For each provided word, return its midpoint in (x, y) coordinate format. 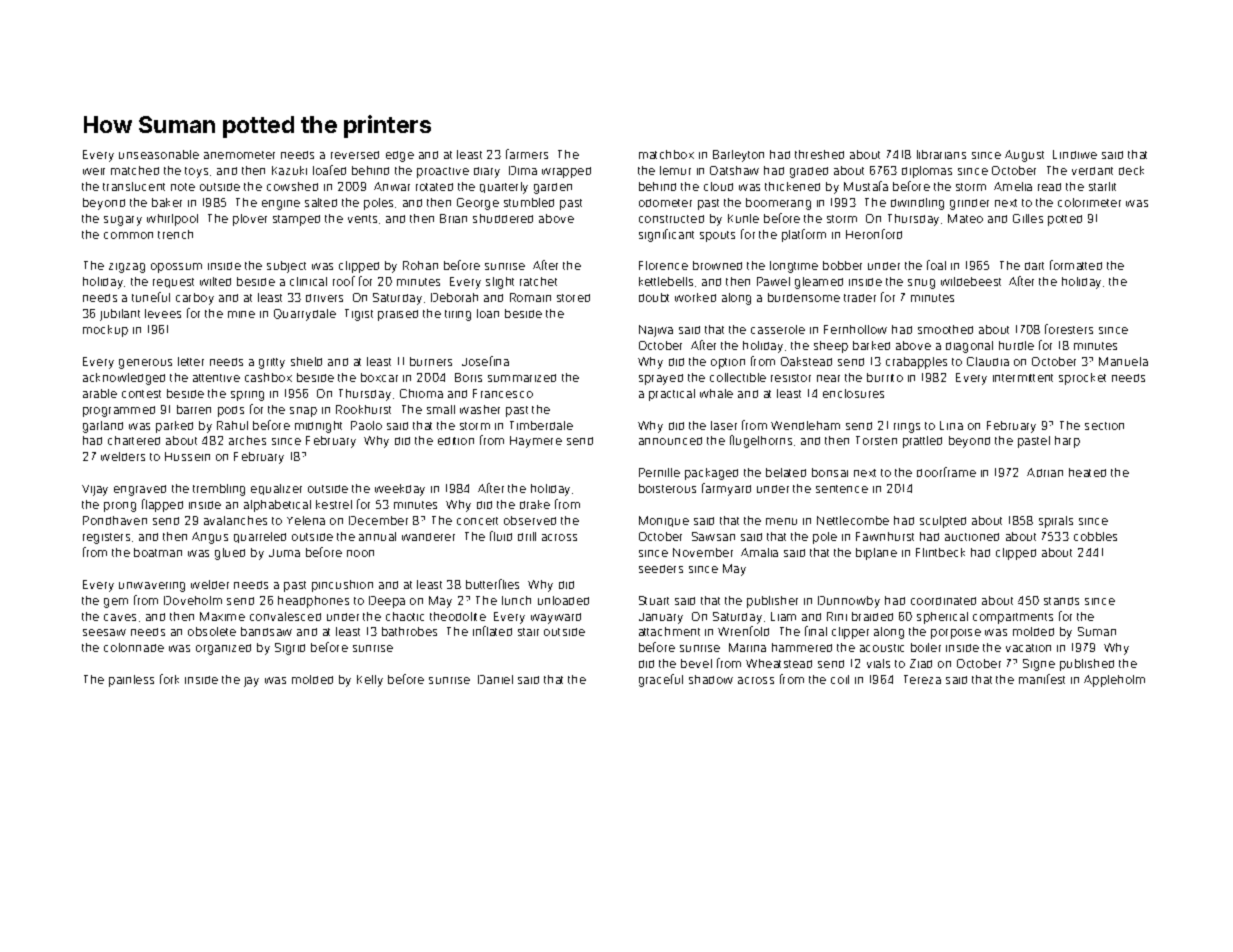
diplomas (927, 172)
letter (191, 361)
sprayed (661, 379)
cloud (718, 186)
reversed (355, 155)
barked (871, 345)
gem (116, 603)
